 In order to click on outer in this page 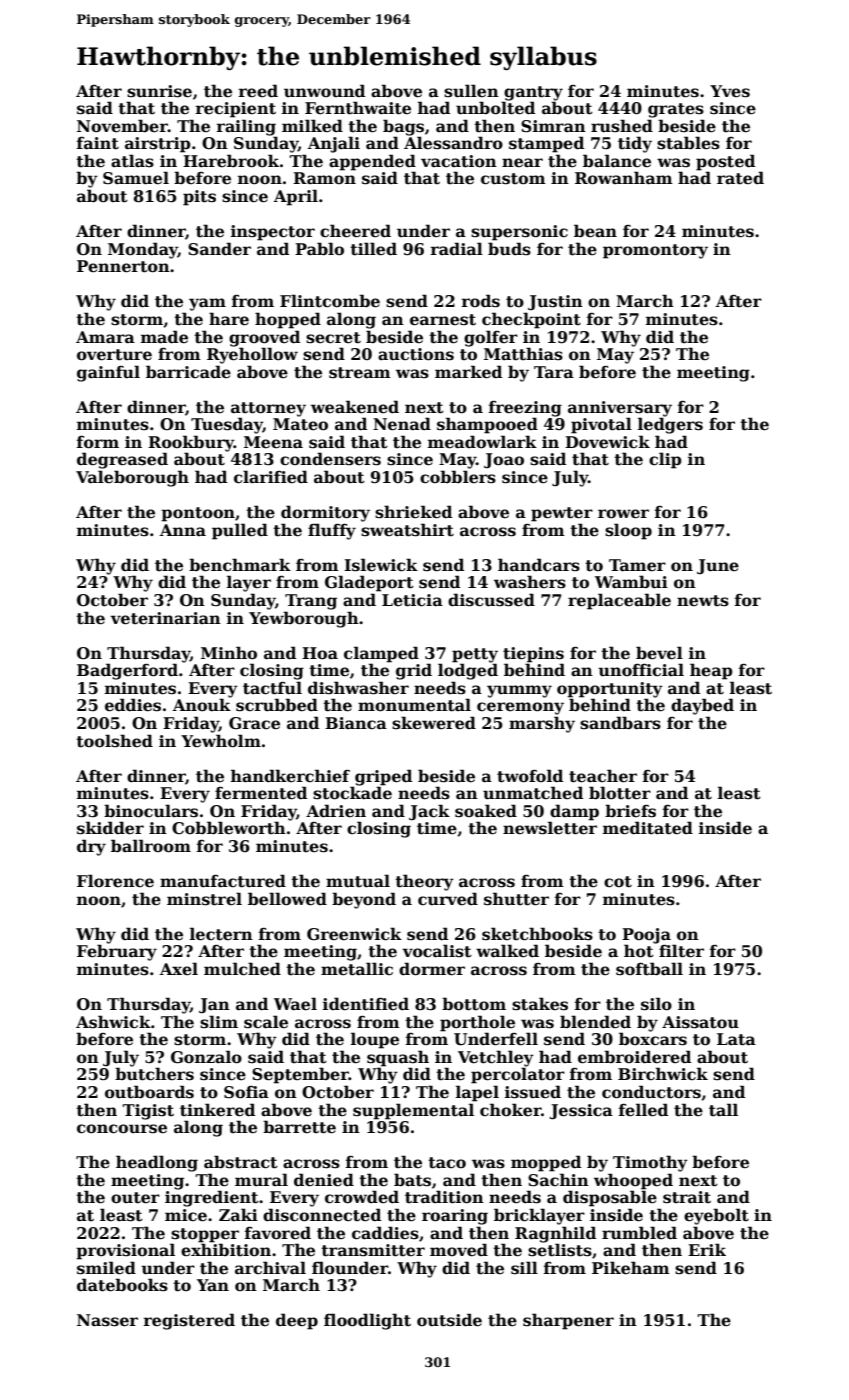, I will do `click(135, 1198)`.
